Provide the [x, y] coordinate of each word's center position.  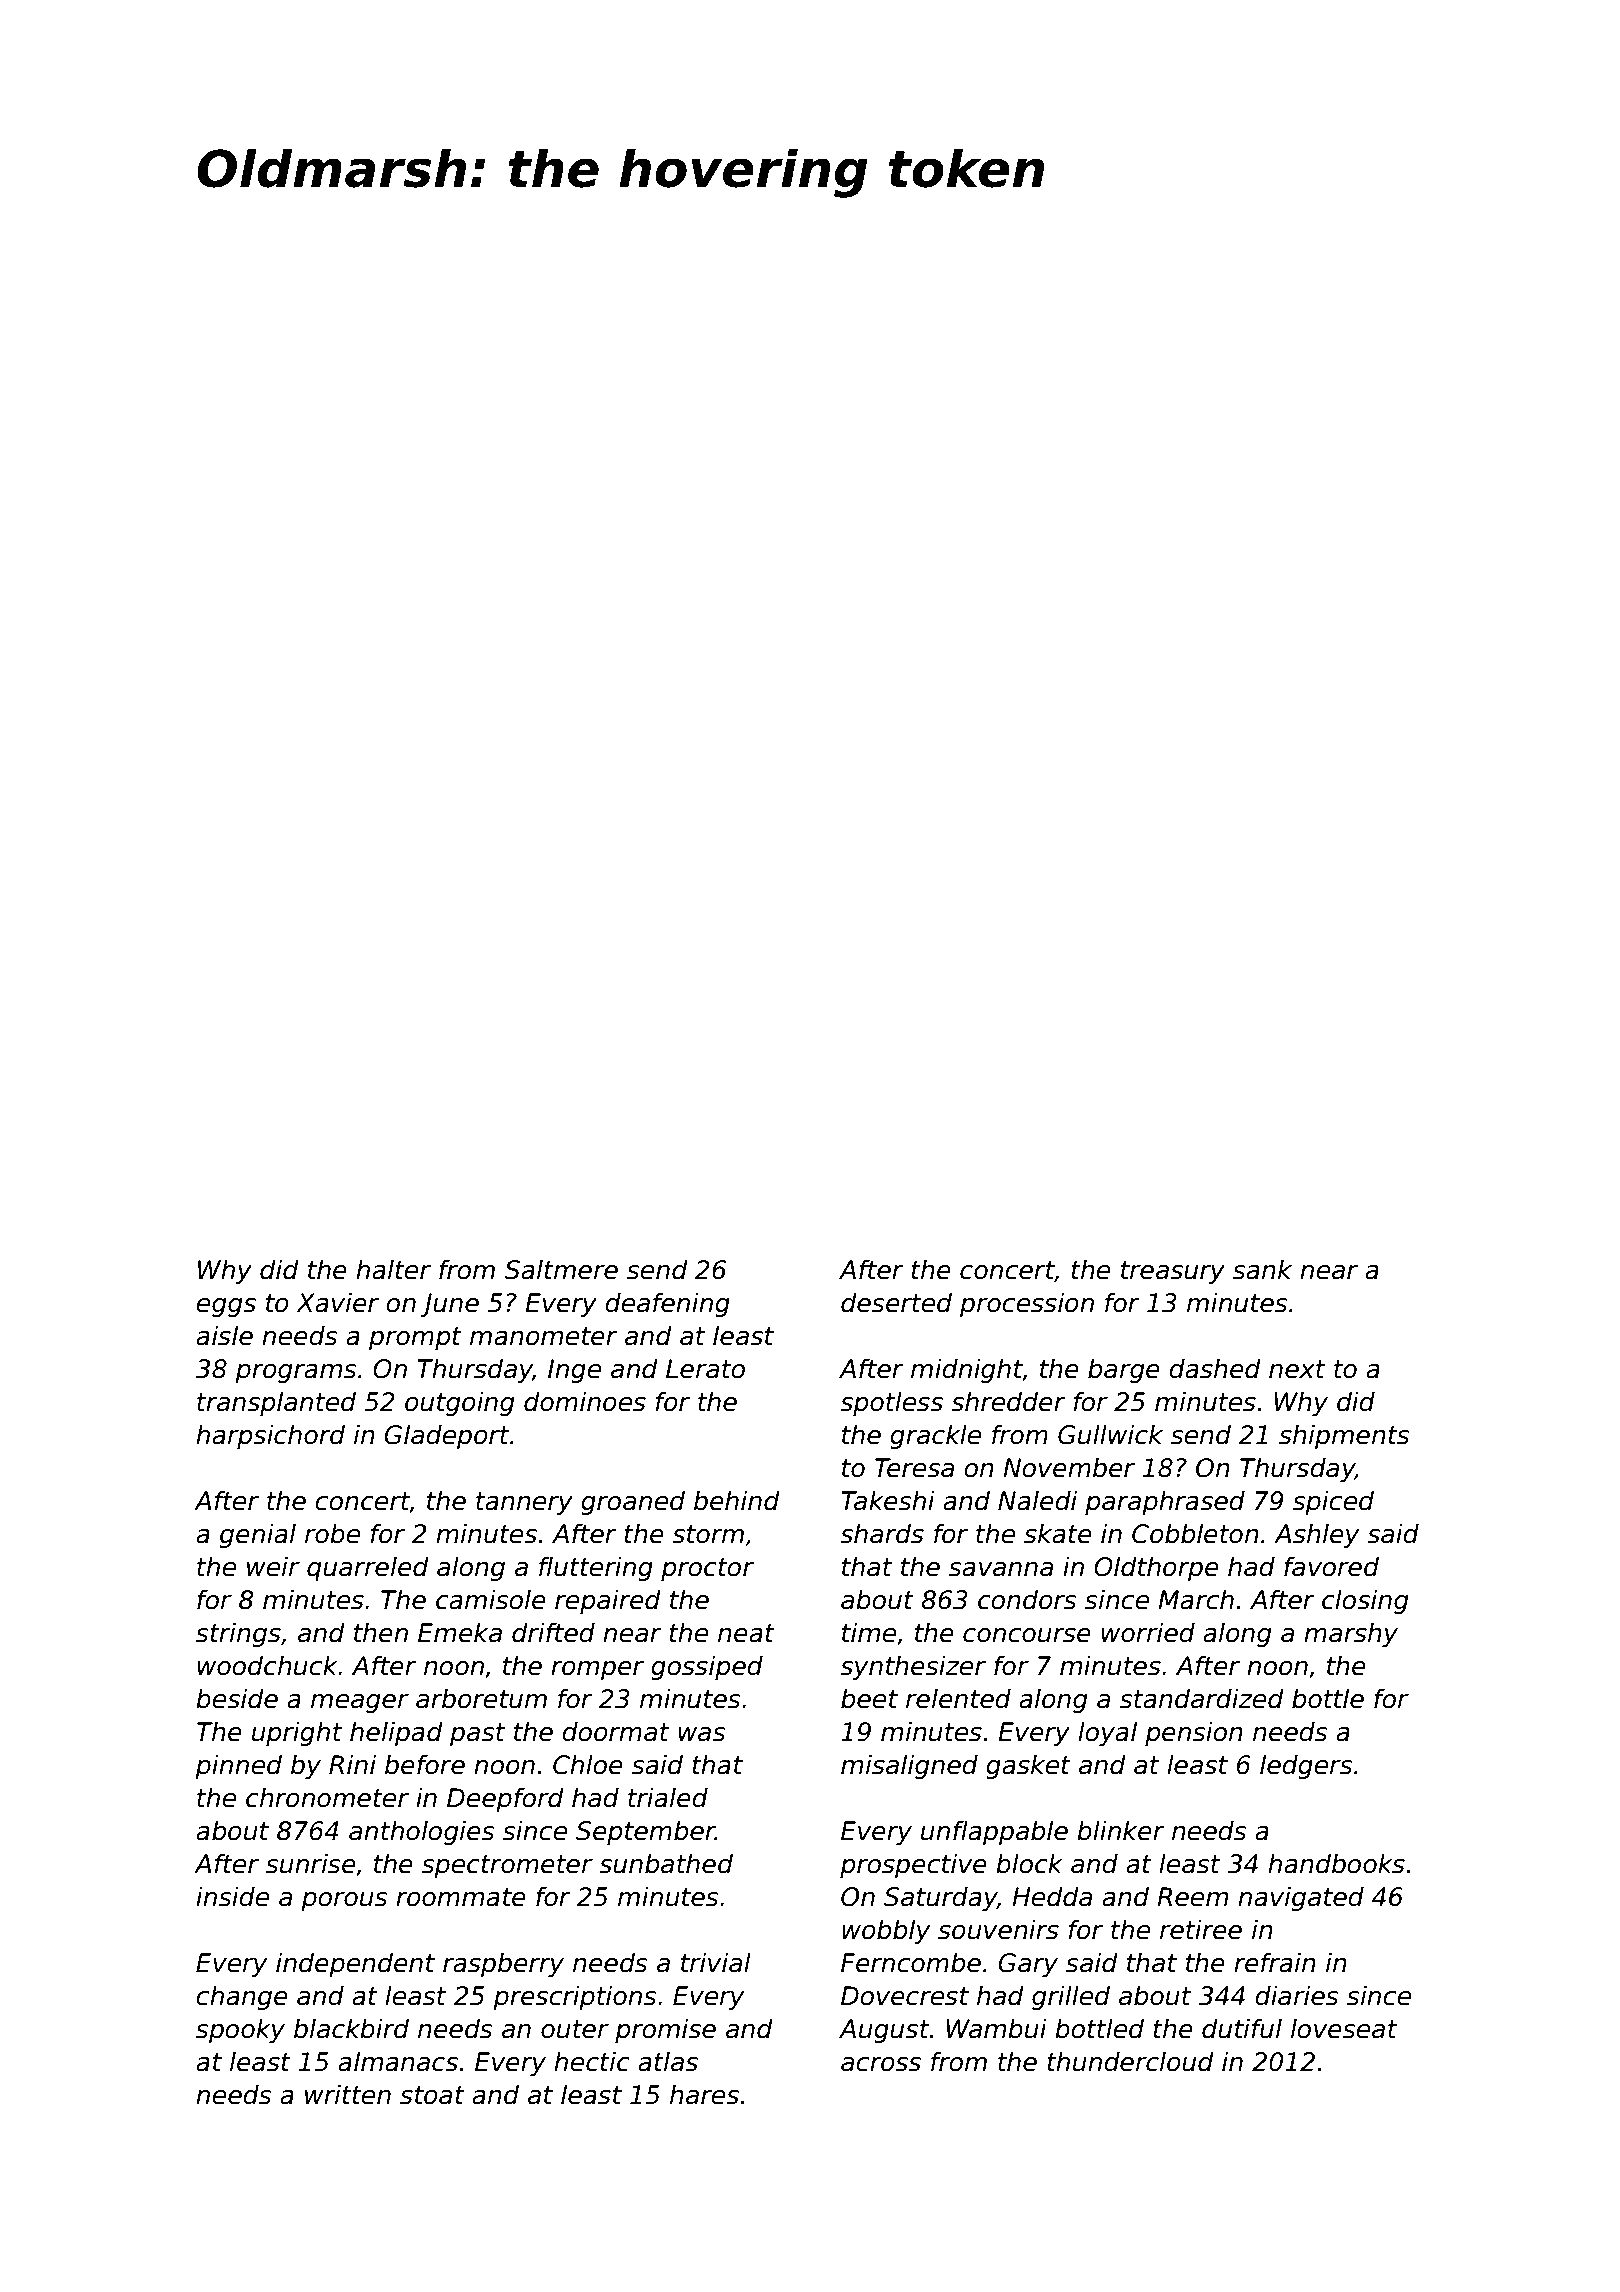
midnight [967, 1370]
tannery [524, 1503]
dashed [1215, 1368]
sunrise [311, 1863]
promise [665, 2030]
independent [355, 1964]
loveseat [1344, 2028]
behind [737, 1500]
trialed [668, 1797]
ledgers [1306, 1766]
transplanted [276, 1403]
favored [1331, 1566]
